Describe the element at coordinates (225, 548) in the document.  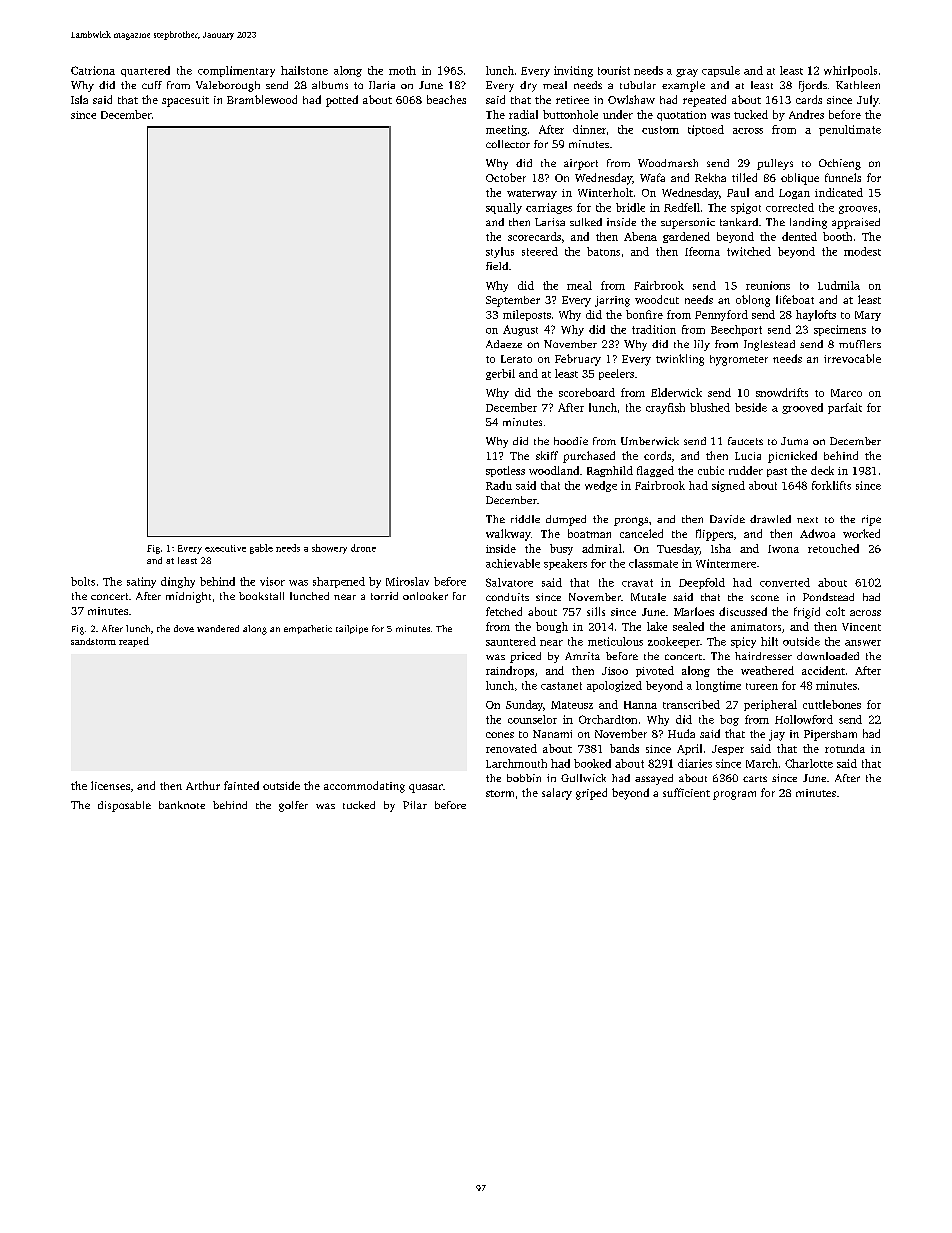
I see `executive` at that location.
